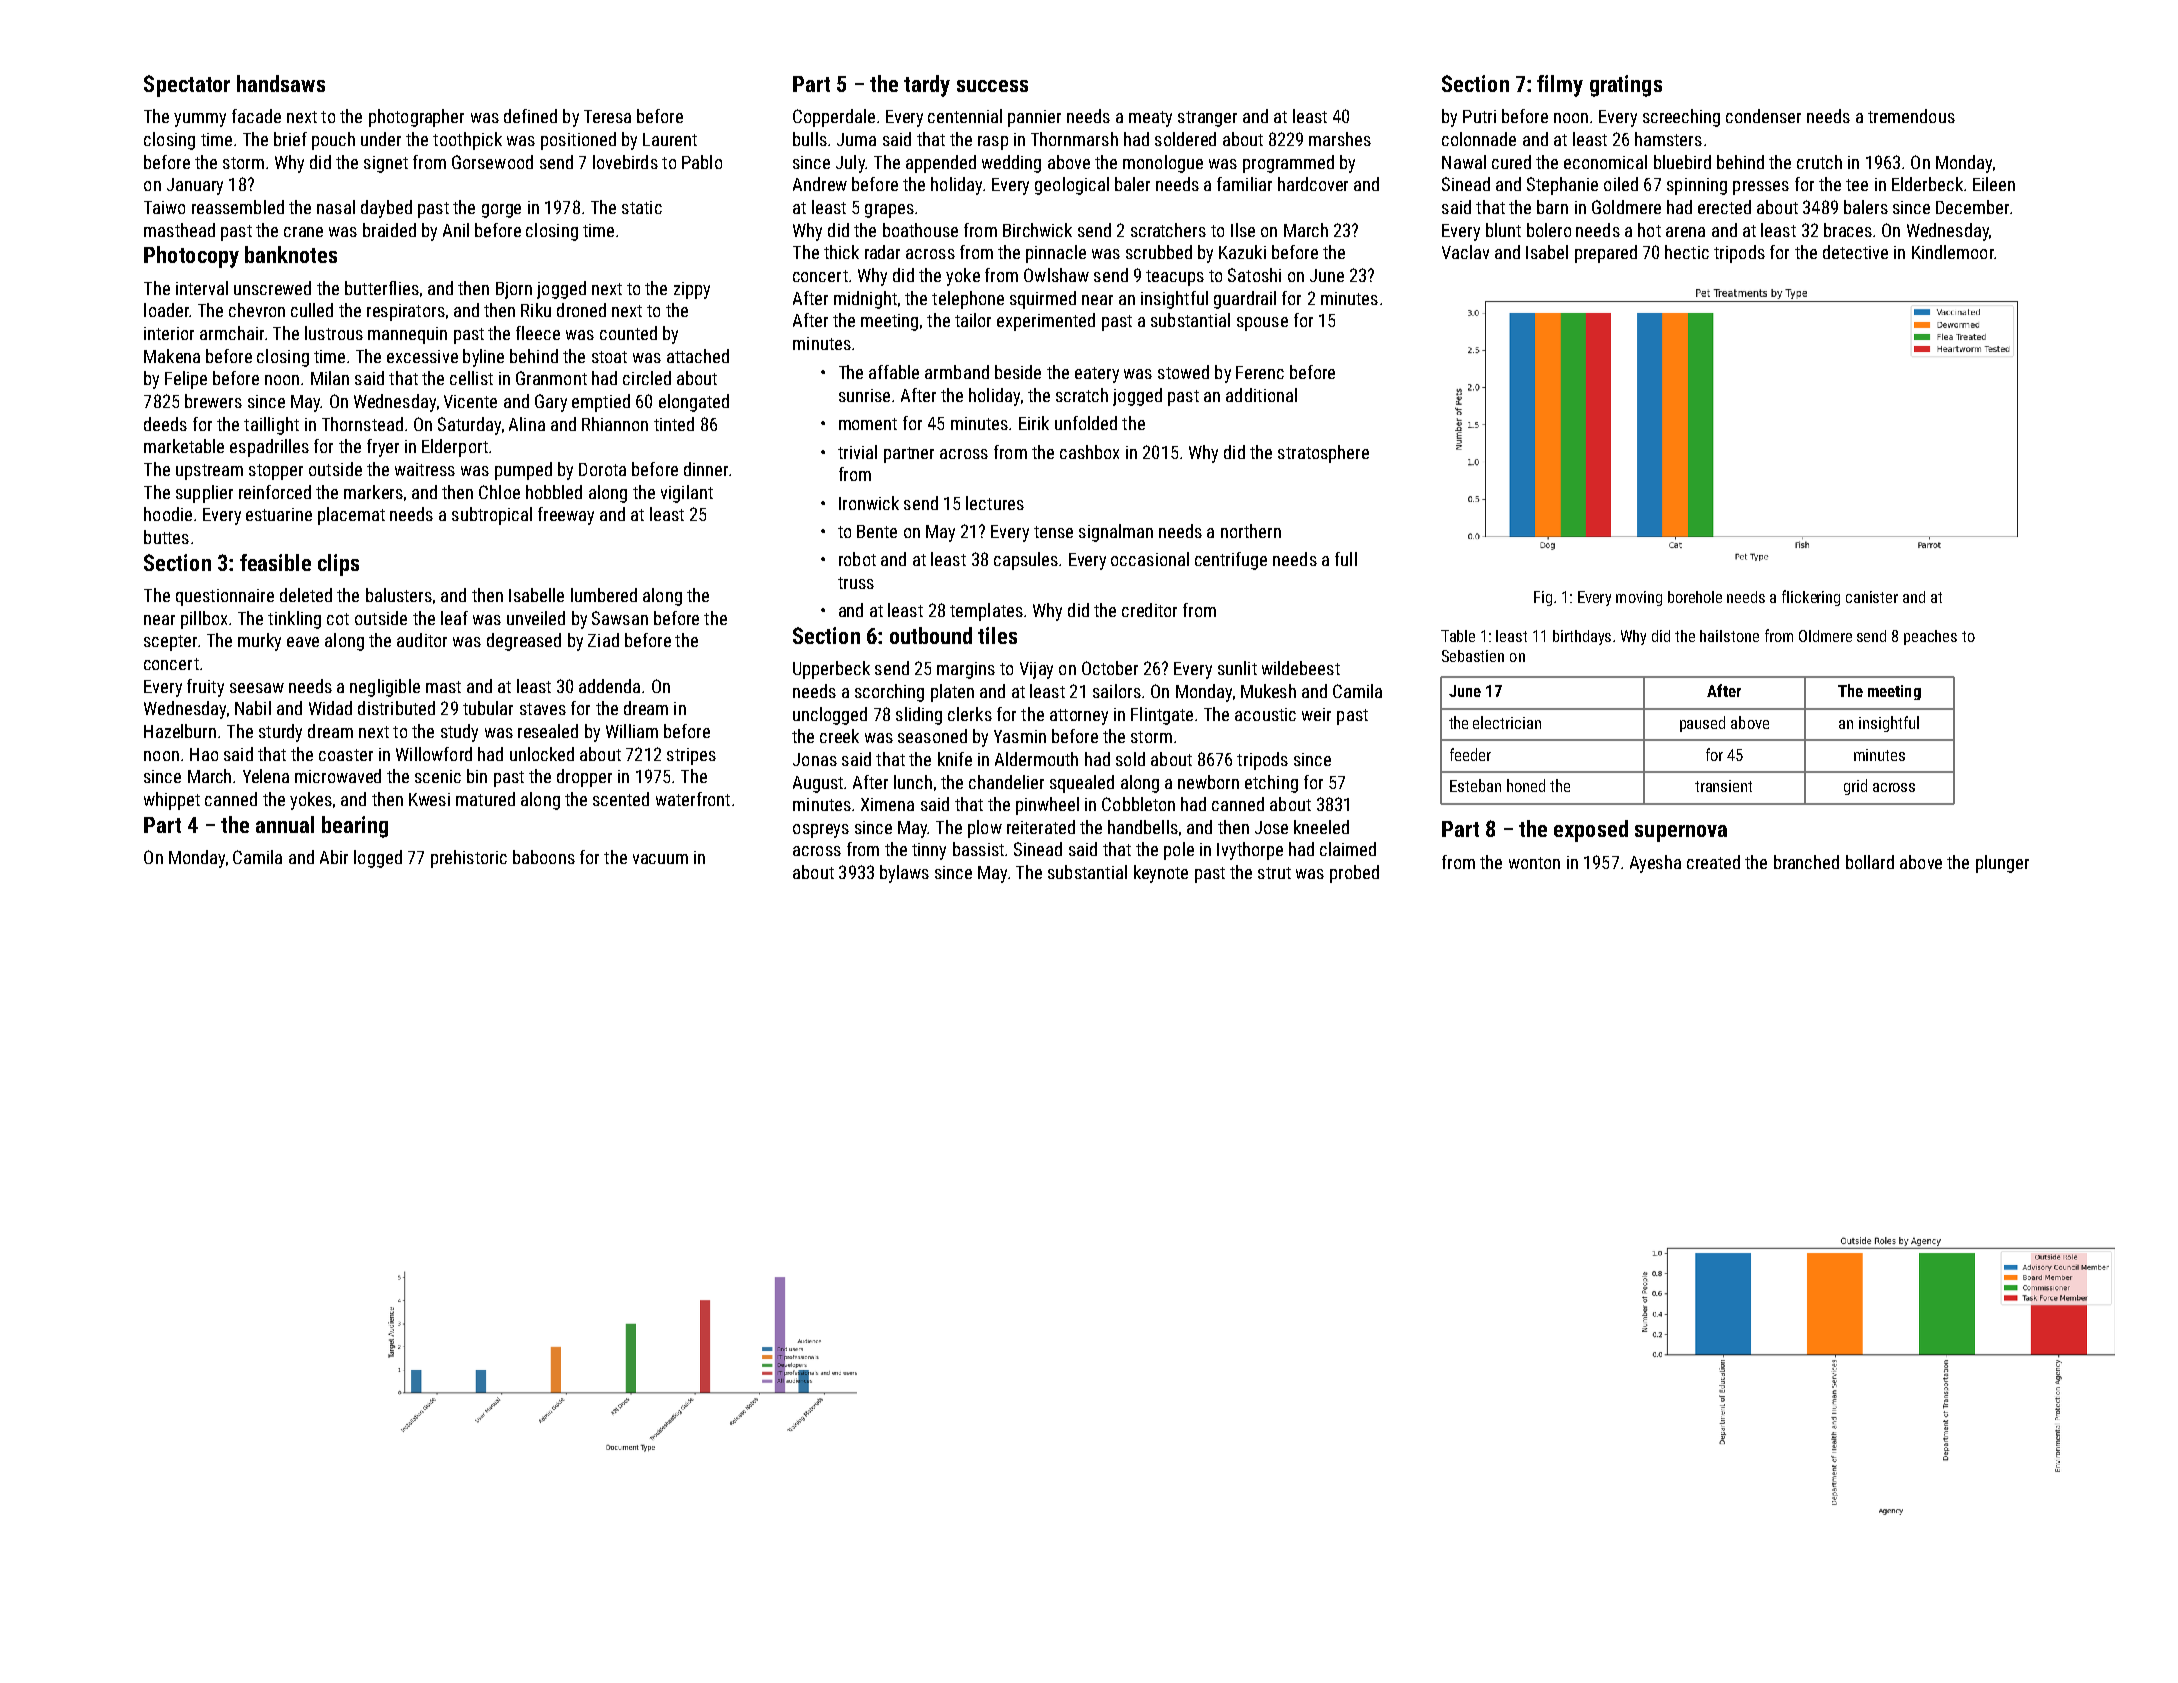  What do you see at coordinates (1560, 86) in the screenshot?
I see `filmy` at bounding box center [1560, 86].
